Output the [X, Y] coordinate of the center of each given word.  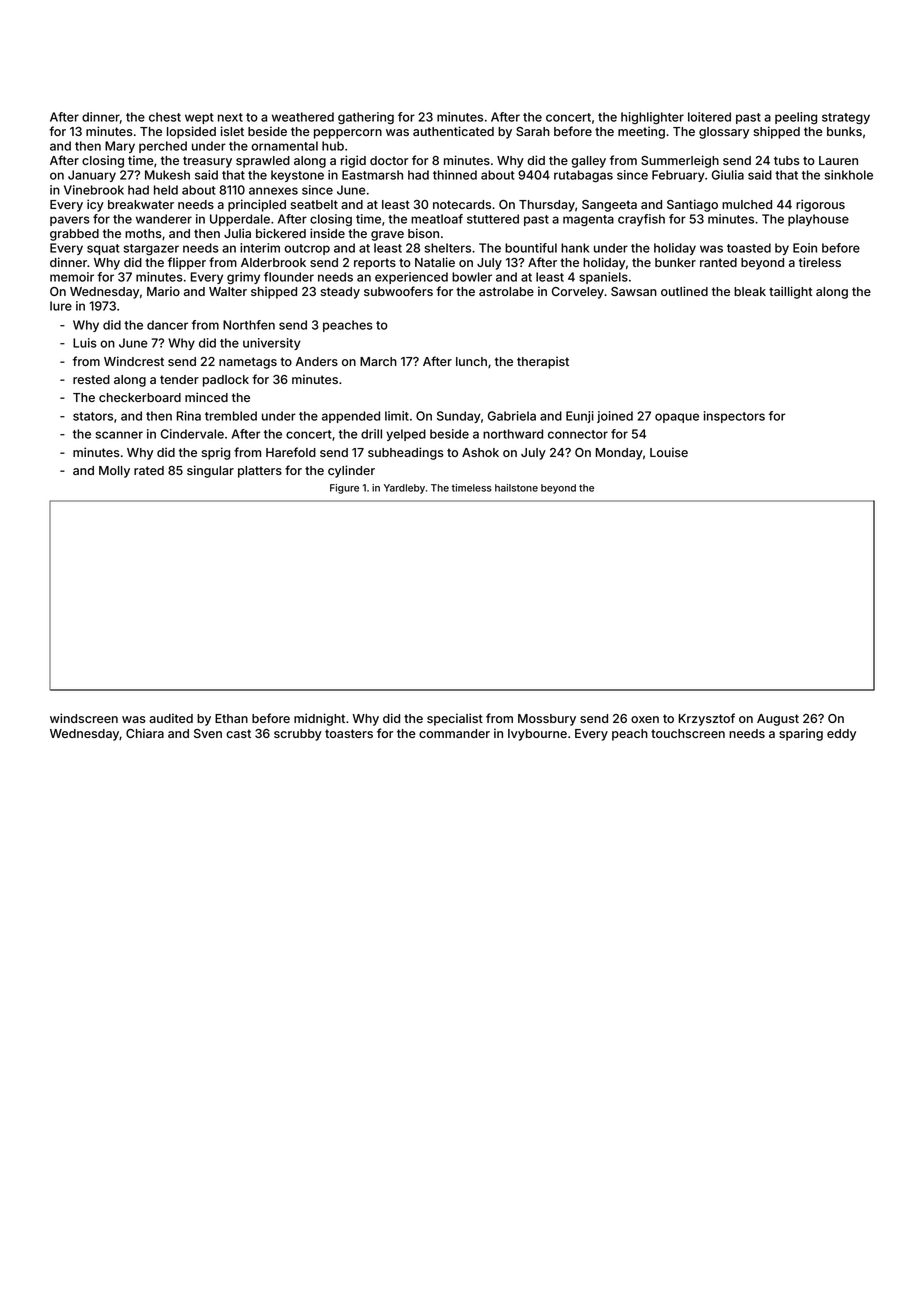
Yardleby [404, 489]
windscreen [84, 718]
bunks [844, 131]
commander [454, 733]
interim [260, 248]
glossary [724, 133]
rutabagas [583, 176]
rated [149, 470]
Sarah [533, 131]
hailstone [516, 488]
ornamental [284, 146]
